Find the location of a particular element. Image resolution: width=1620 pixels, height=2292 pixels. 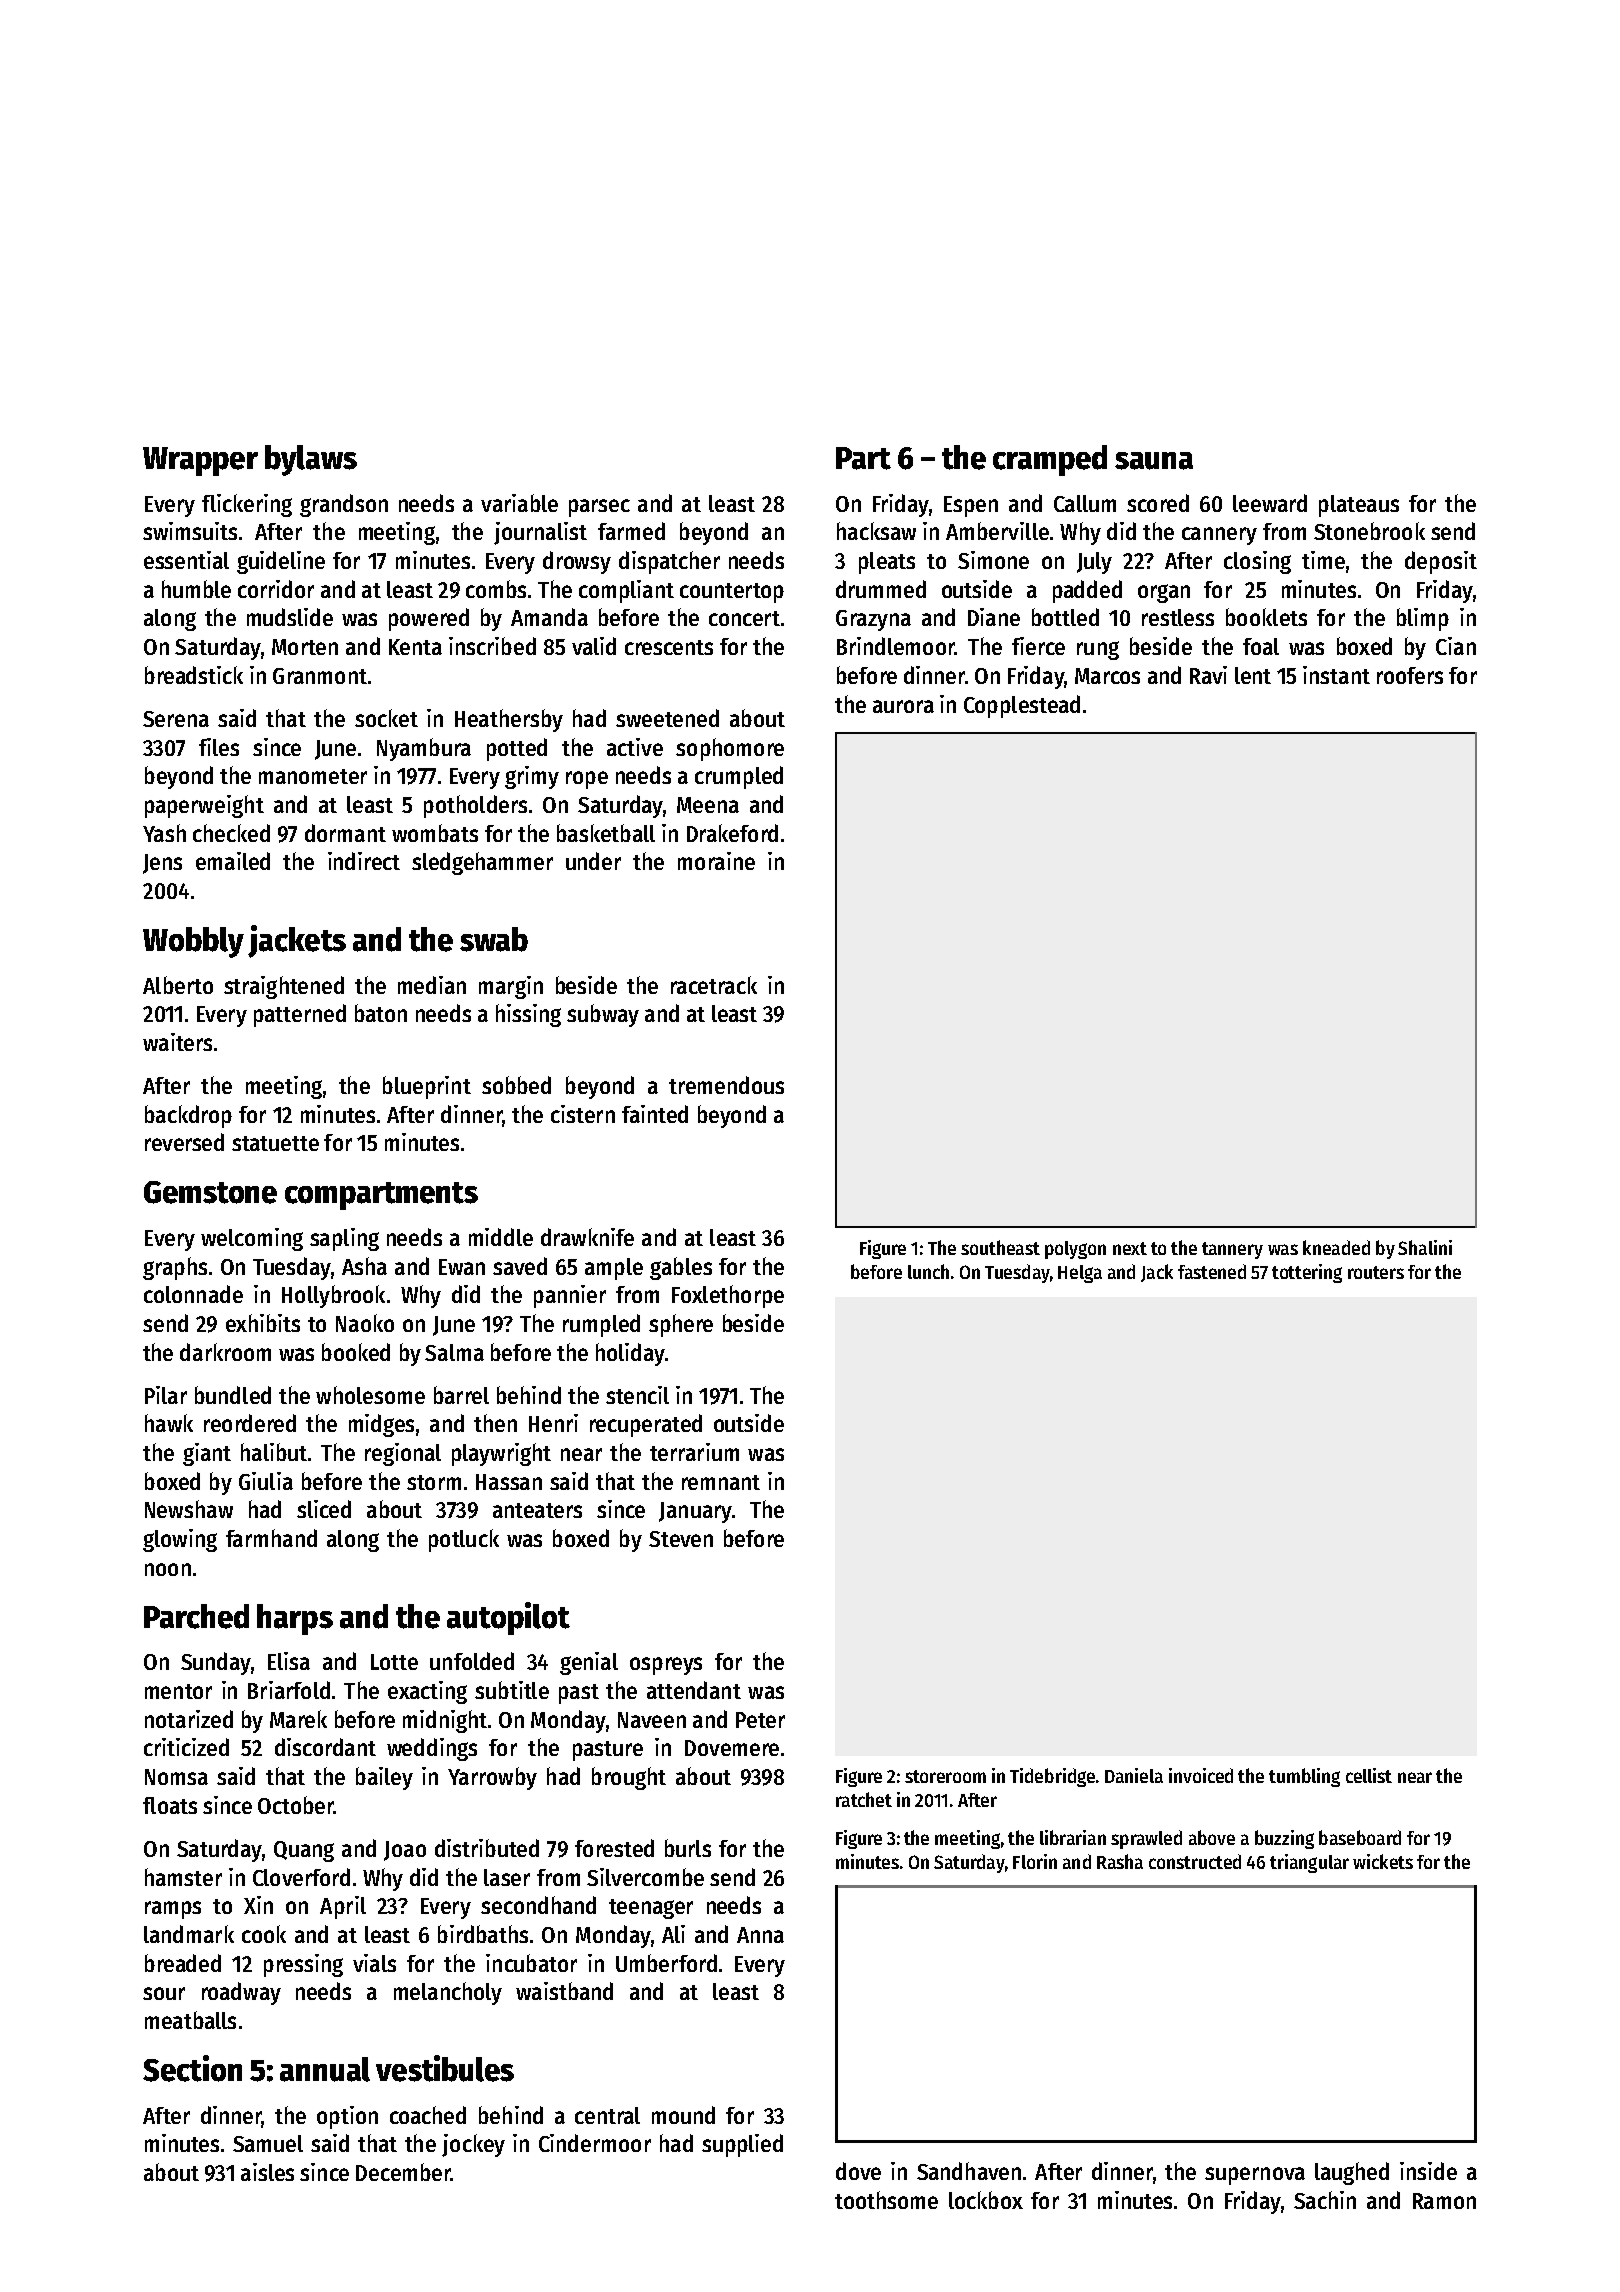

tremendous is located at coordinates (726, 1085).
